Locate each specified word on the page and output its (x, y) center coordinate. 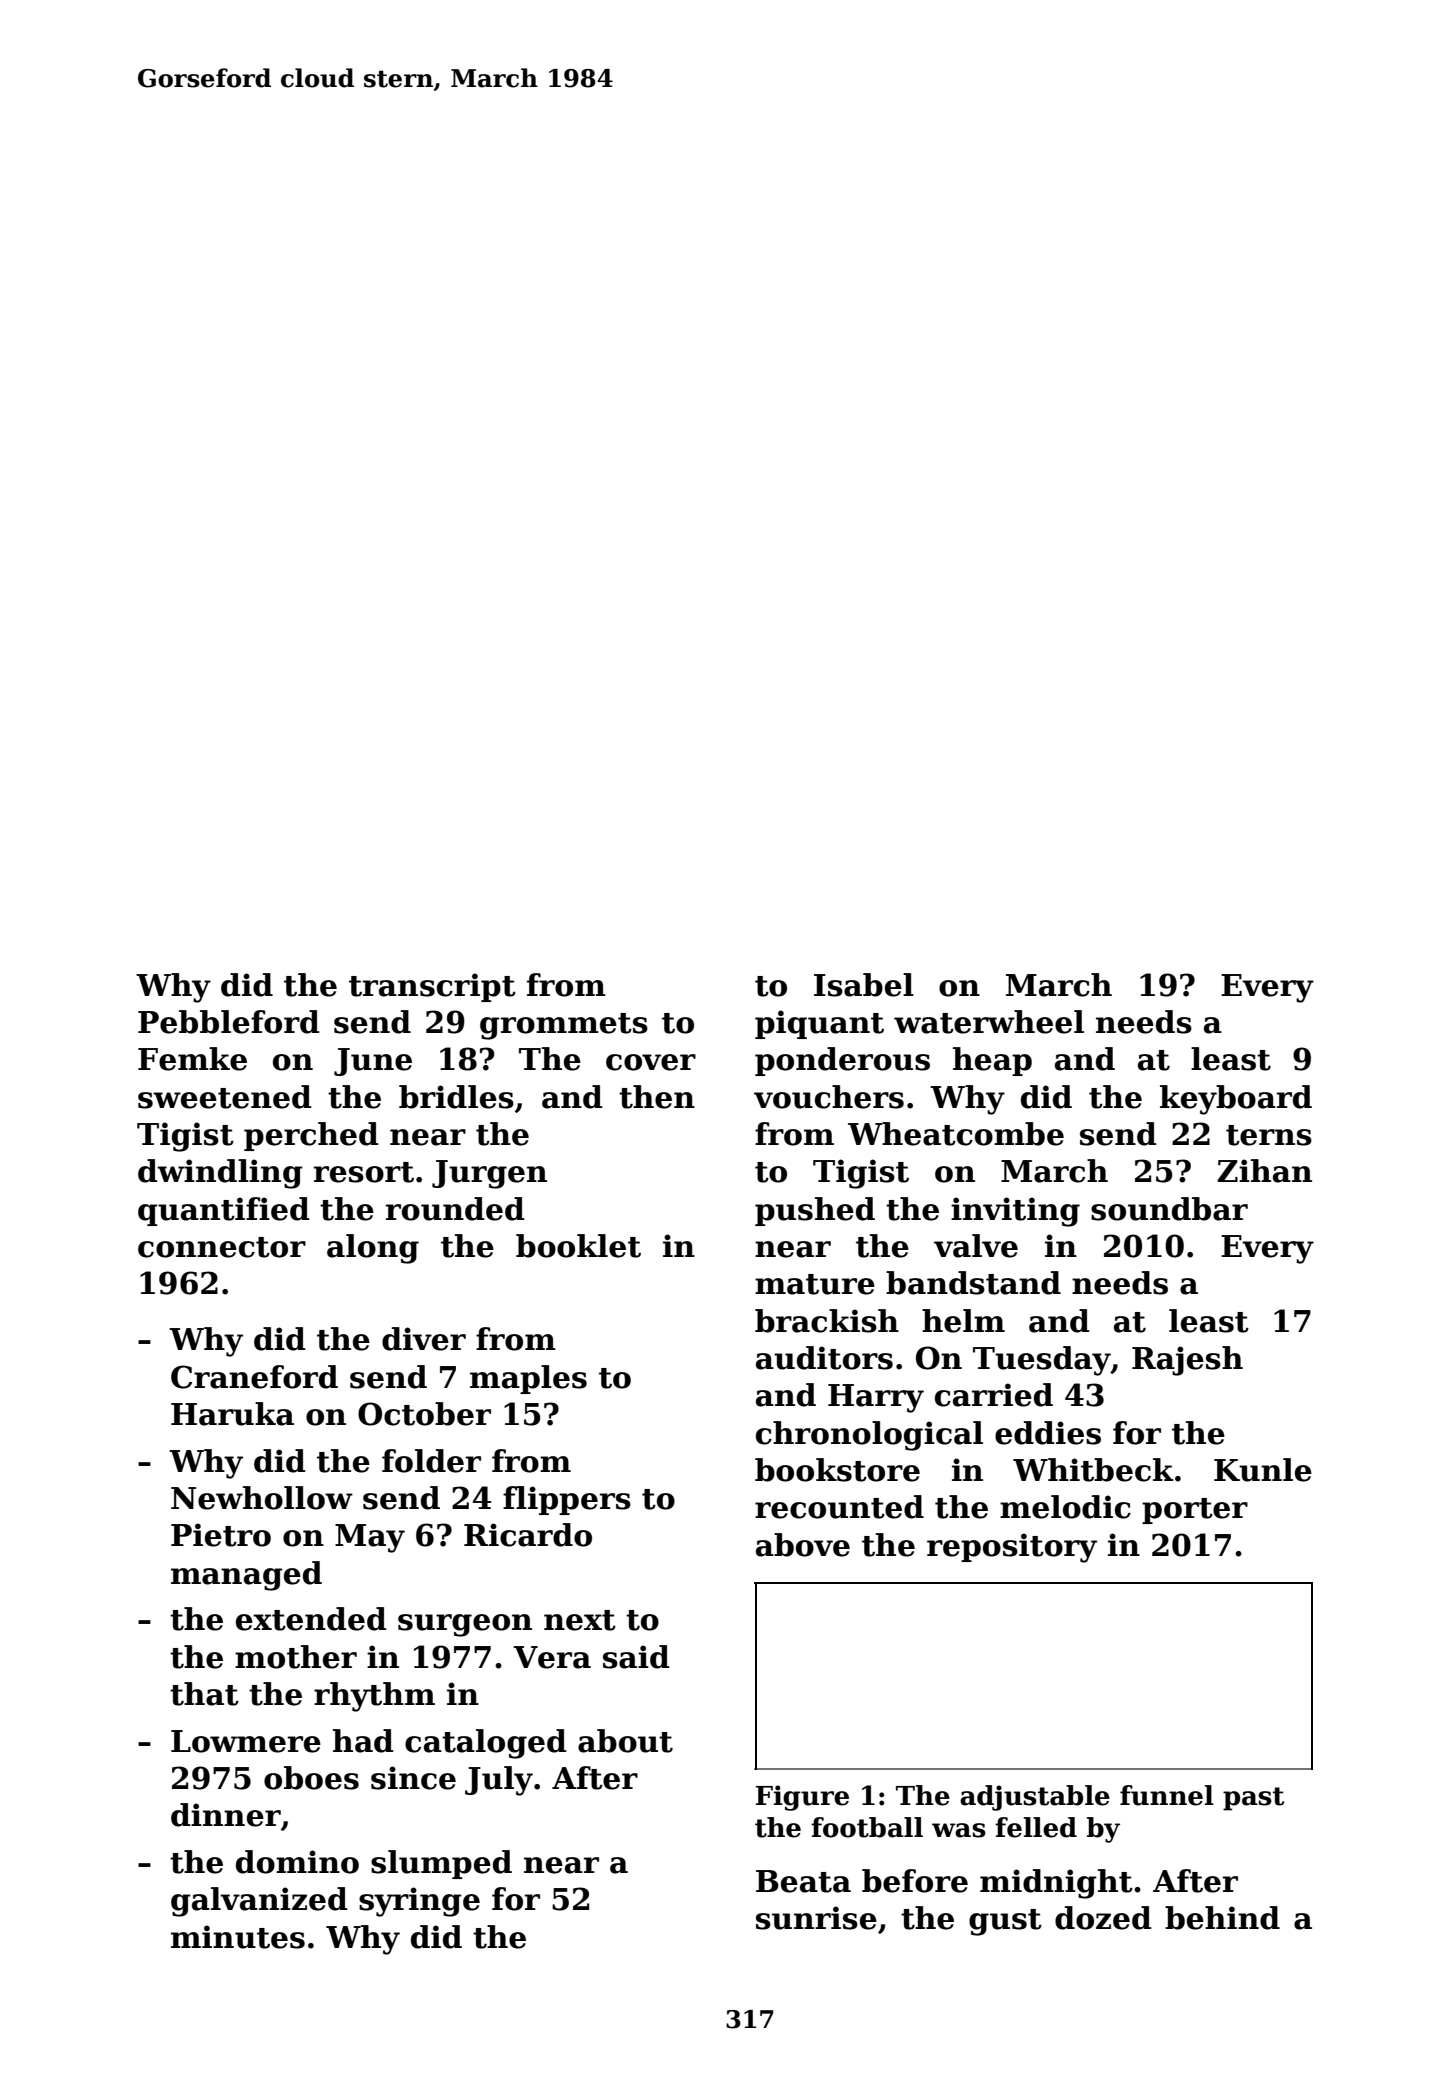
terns (1269, 1135)
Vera (552, 1657)
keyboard (1236, 1100)
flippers (567, 1500)
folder (431, 1461)
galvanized (259, 1902)
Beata (803, 1881)
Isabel (864, 985)
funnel (1167, 1795)
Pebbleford (229, 1022)
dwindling (220, 1174)
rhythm (374, 1697)
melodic (1065, 1507)
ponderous (842, 1061)
